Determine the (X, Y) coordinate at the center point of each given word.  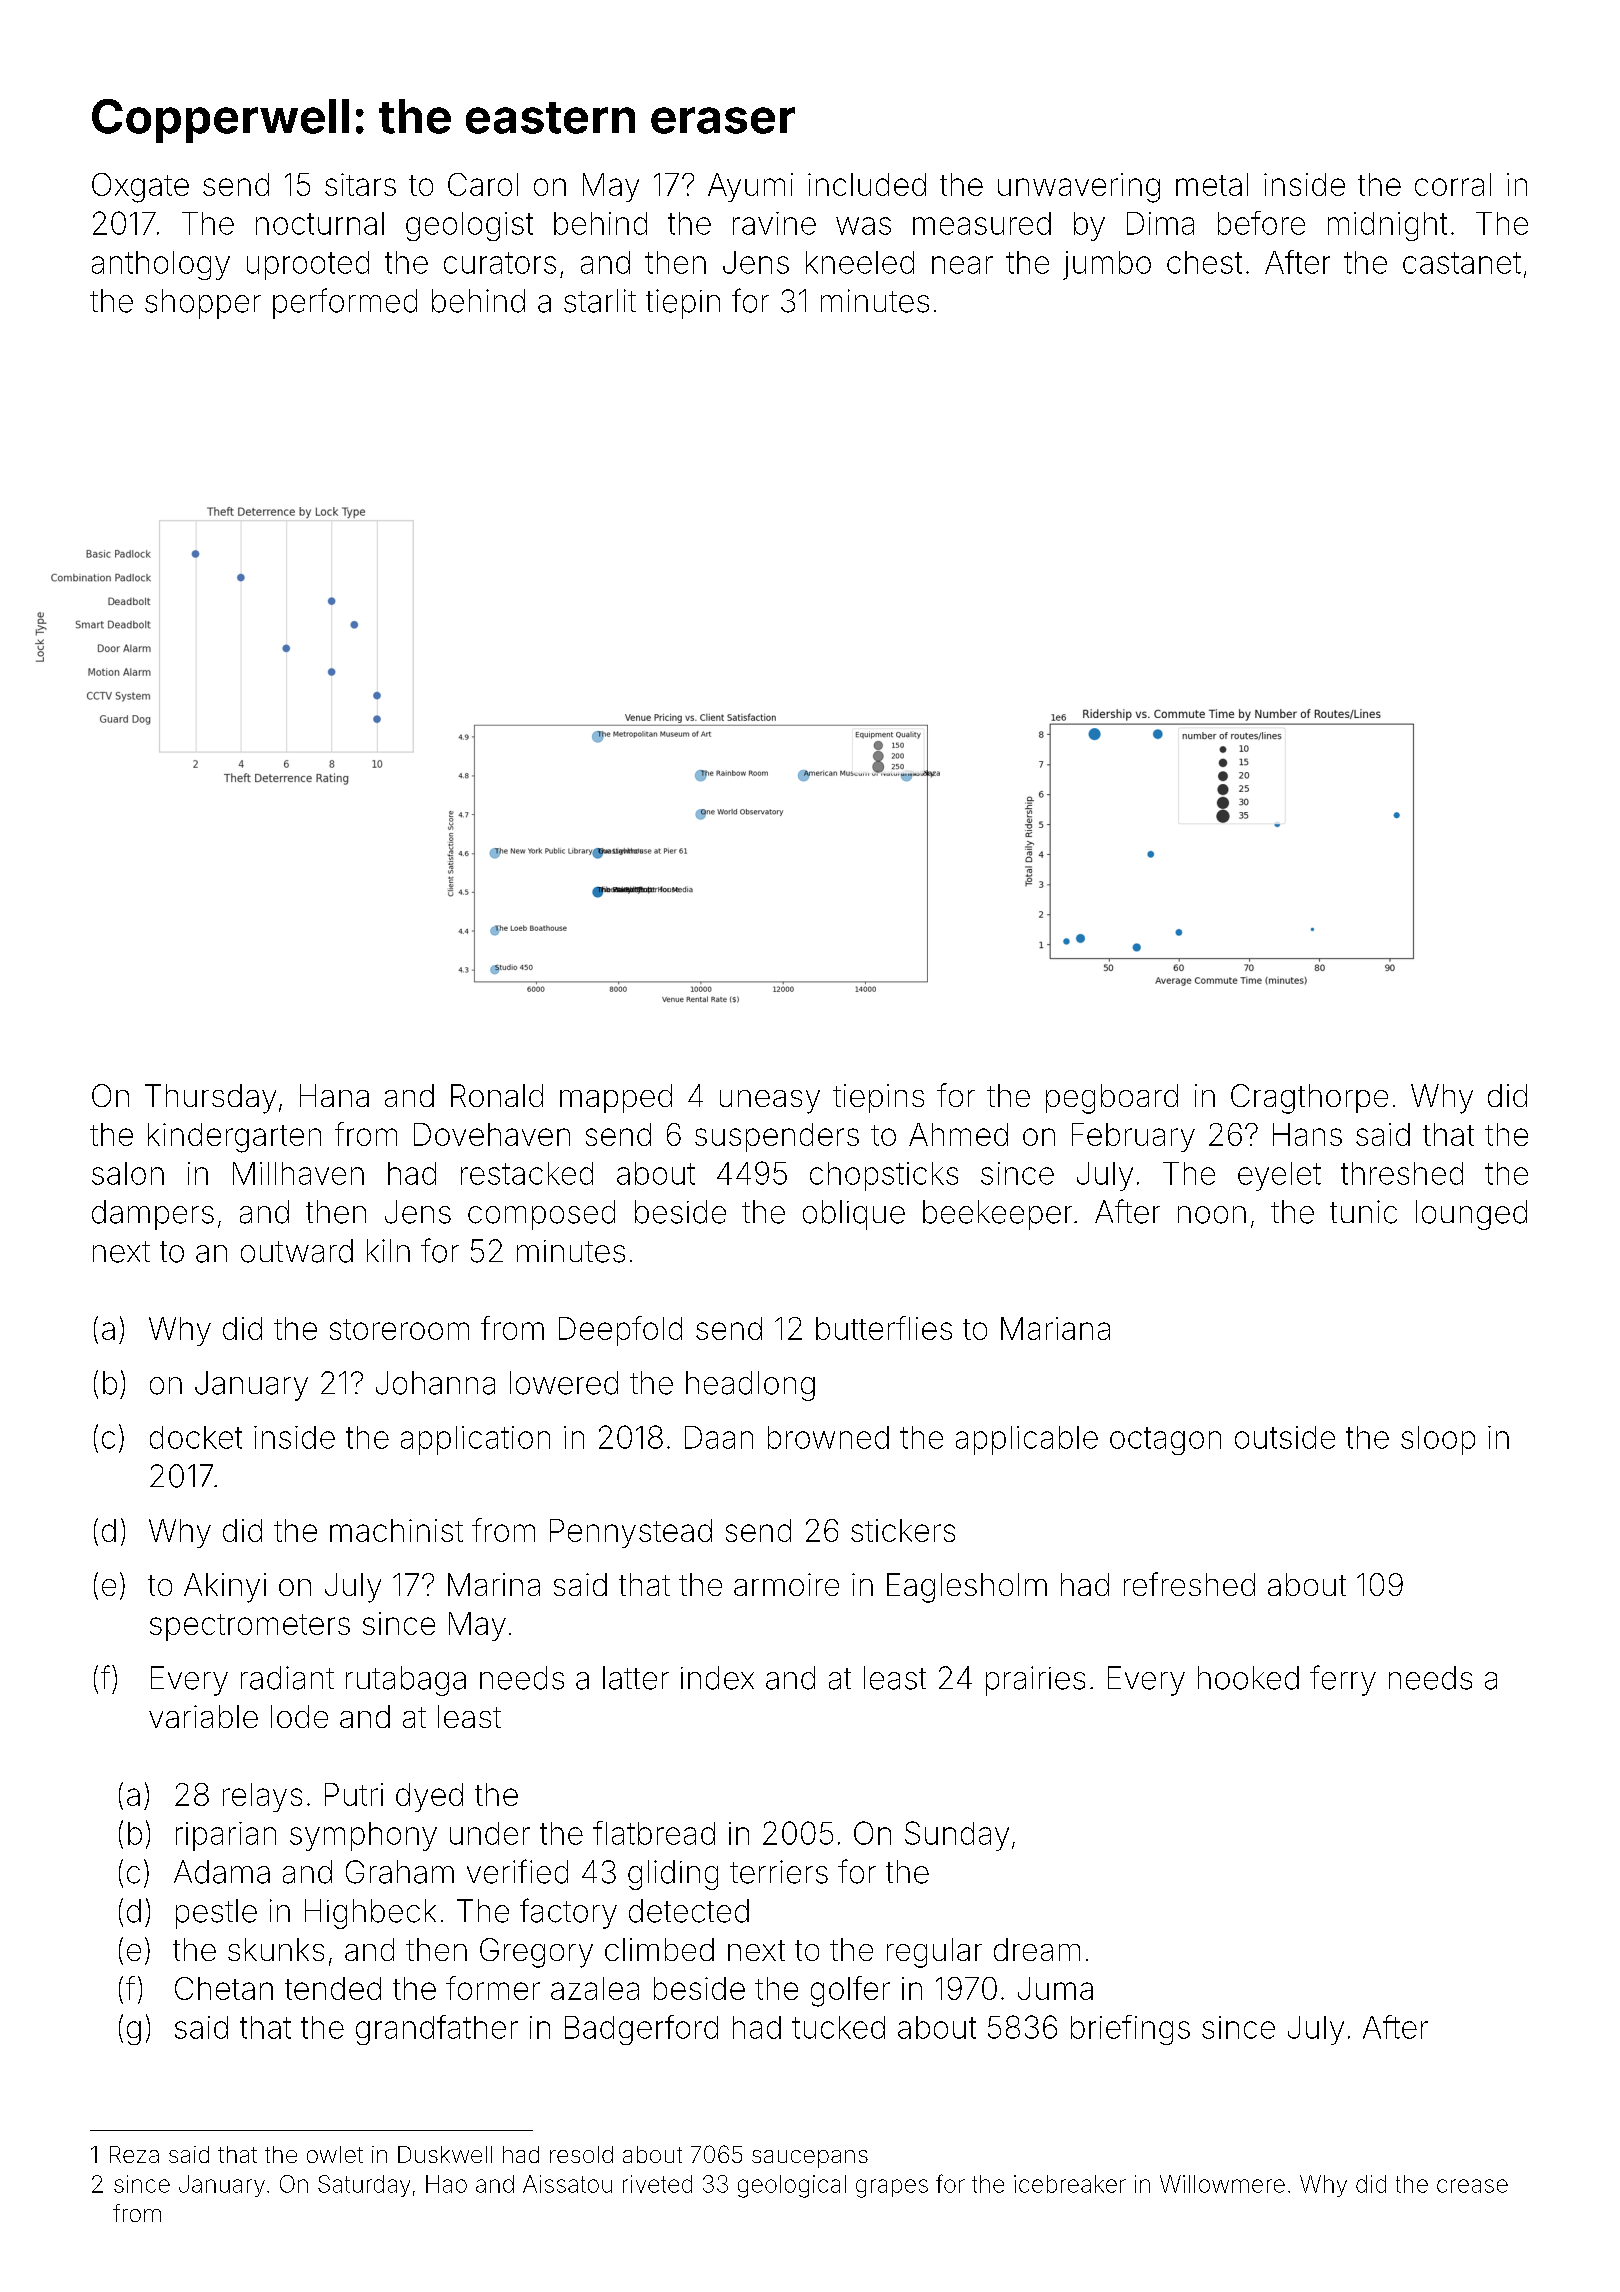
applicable (1027, 1440)
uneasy (770, 1102)
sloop (1438, 1440)
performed (345, 303)
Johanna (435, 1383)
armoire (786, 1584)
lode (299, 1716)
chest (1204, 262)
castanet (1462, 263)
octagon (1165, 1441)
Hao (446, 2184)
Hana (334, 1095)
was (863, 226)
